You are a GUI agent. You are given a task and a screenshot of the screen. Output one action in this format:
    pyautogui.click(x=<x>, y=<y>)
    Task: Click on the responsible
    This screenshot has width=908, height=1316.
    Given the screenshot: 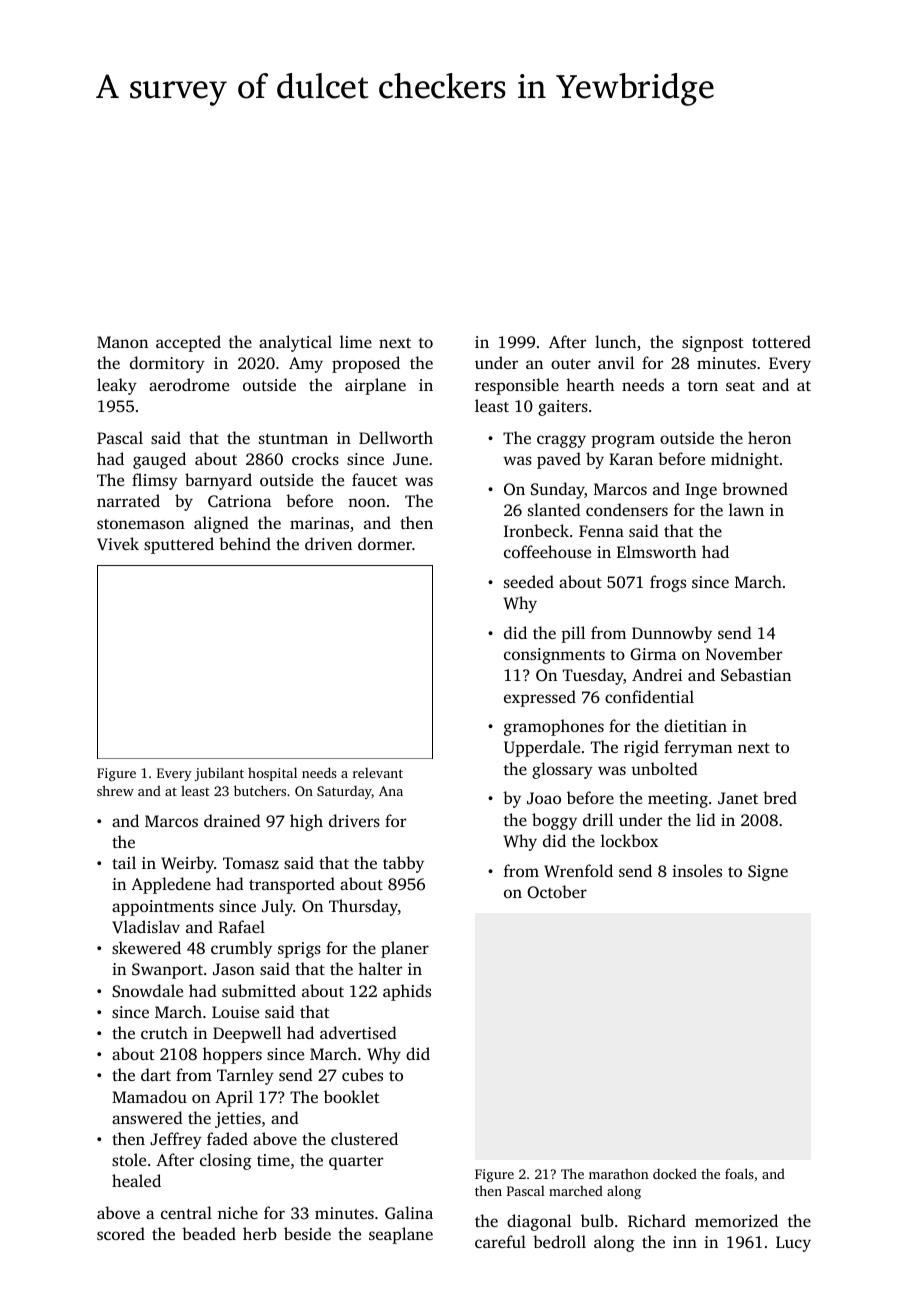 What is the action you would take?
    pyautogui.click(x=517, y=386)
